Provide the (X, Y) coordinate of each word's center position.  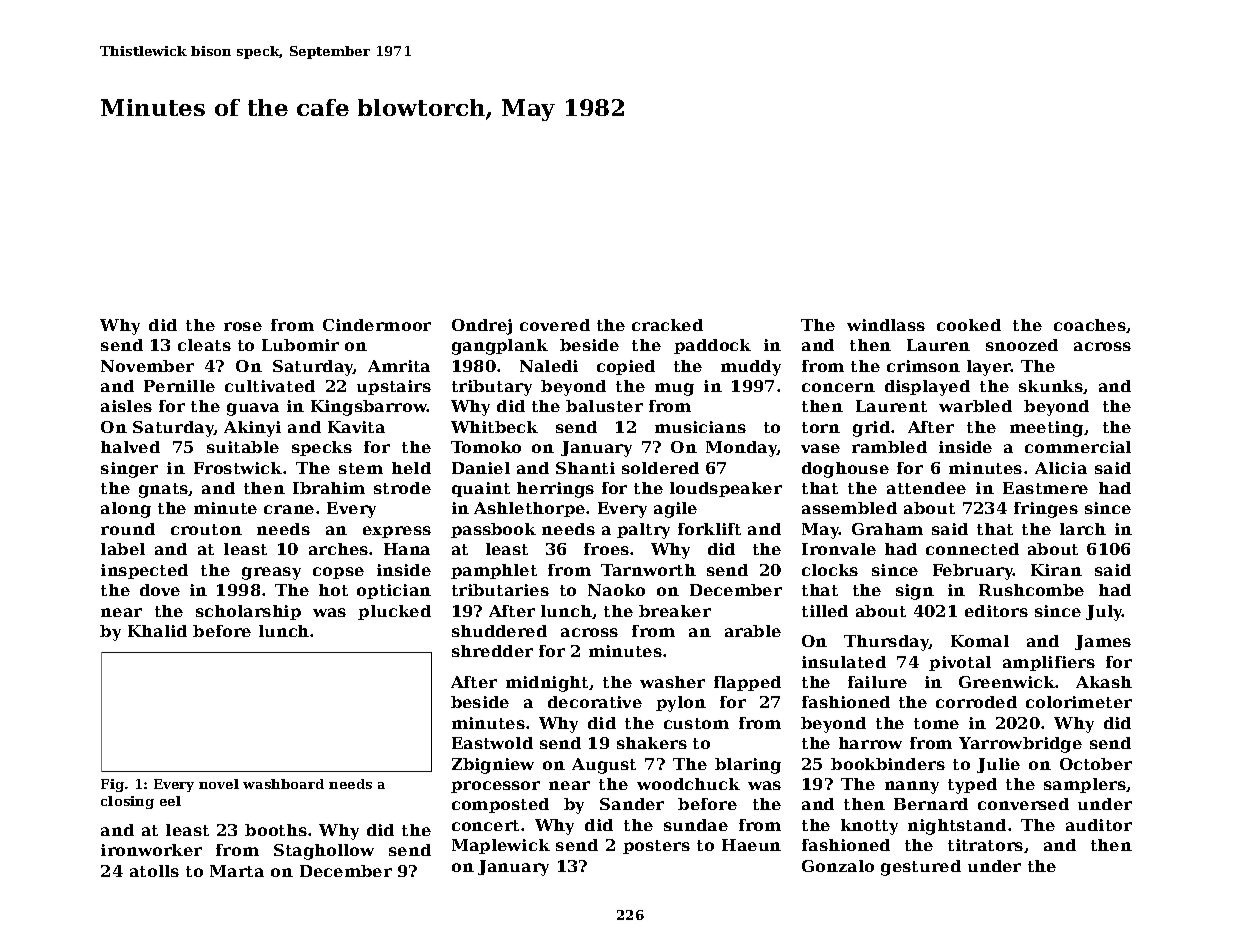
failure (877, 682)
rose (243, 326)
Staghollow (324, 852)
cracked (667, 325)
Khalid (157, 631)
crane (289, 509)
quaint (481, 489)
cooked (969, 325)
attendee (926, 488)
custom (696, 723)
